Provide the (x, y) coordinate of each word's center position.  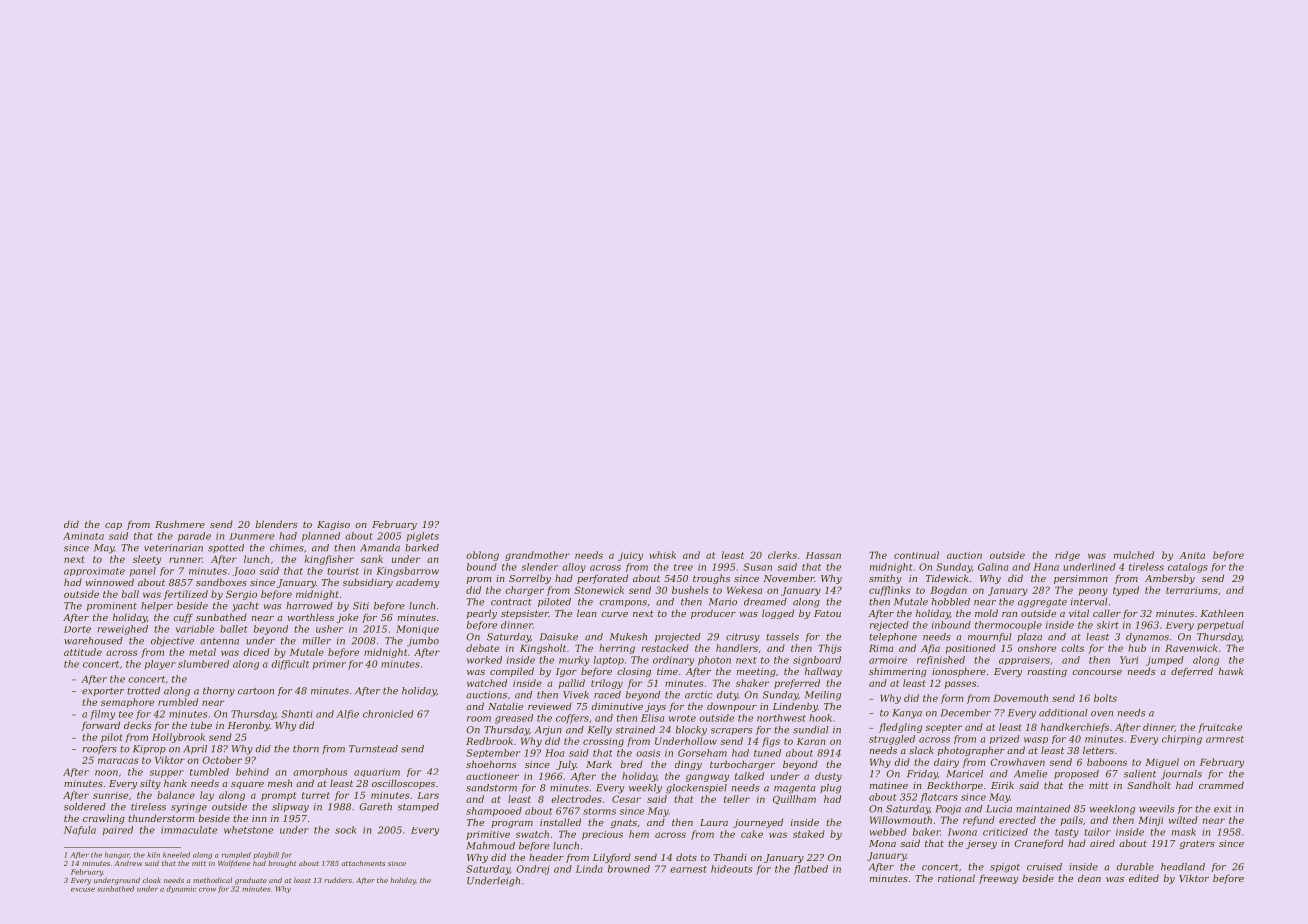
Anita (1192, 555)
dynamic (181, 889)
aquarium (377, 772)
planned (321, 537)
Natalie (505, 706)
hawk (1231, 671)
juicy (630, 556)
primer (329, 665)
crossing (603, 742)
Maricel (965, 774)
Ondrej (533, 870)
